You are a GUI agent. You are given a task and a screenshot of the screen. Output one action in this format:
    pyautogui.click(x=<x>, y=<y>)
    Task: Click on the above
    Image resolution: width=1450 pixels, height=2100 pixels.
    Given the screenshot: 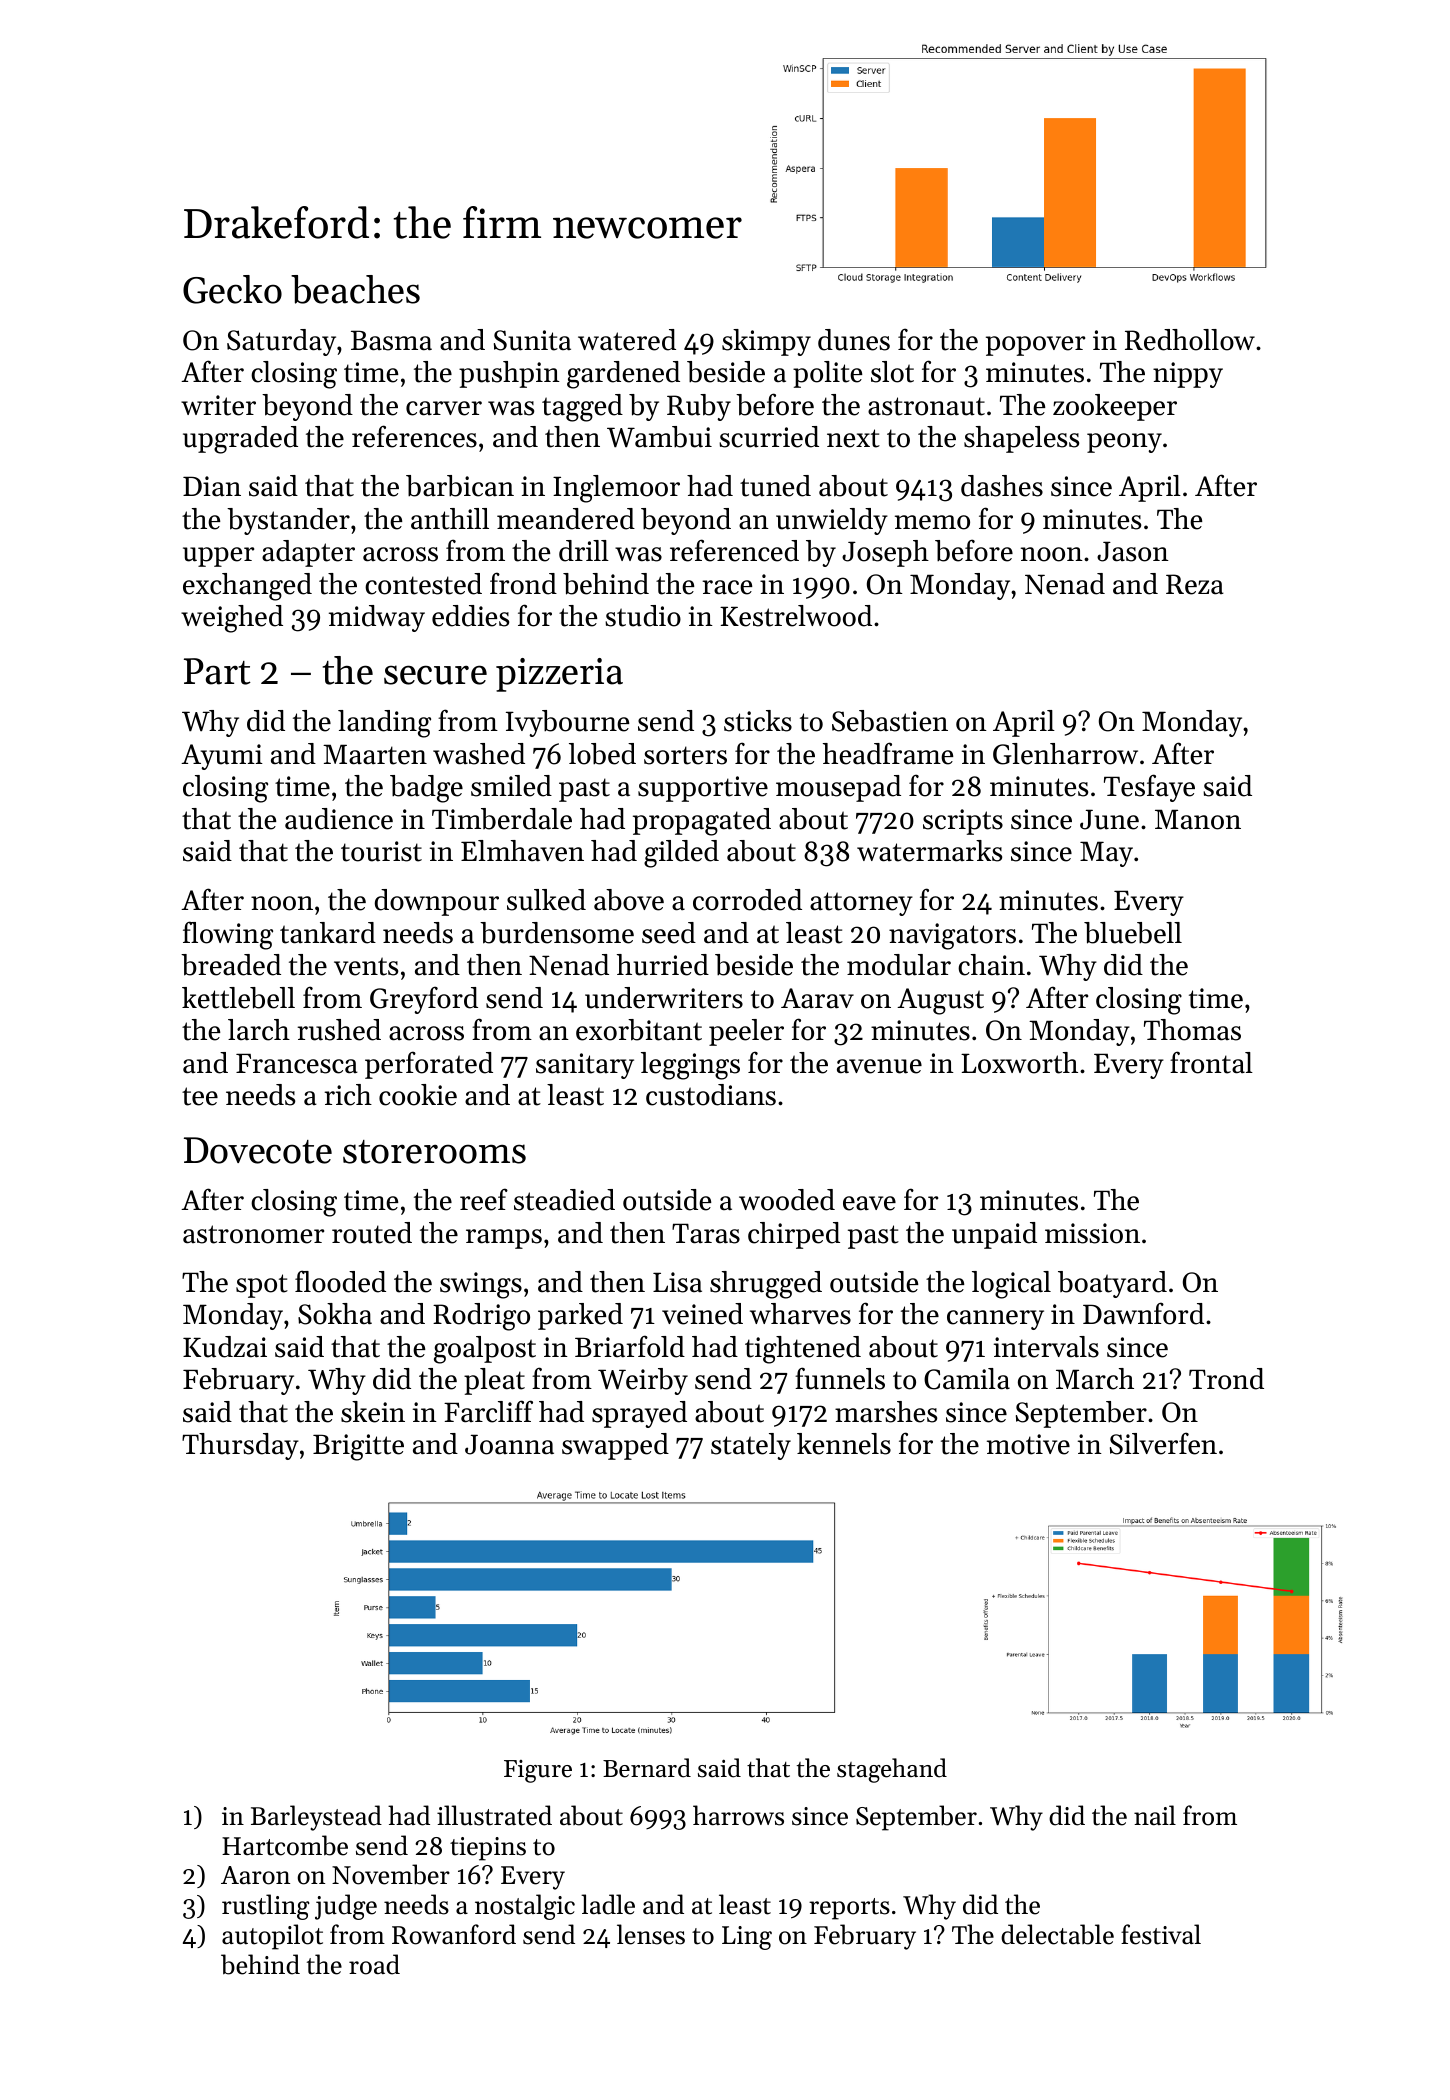 What is the action you would take?
    pyautogui.click(x=629, y=900)
